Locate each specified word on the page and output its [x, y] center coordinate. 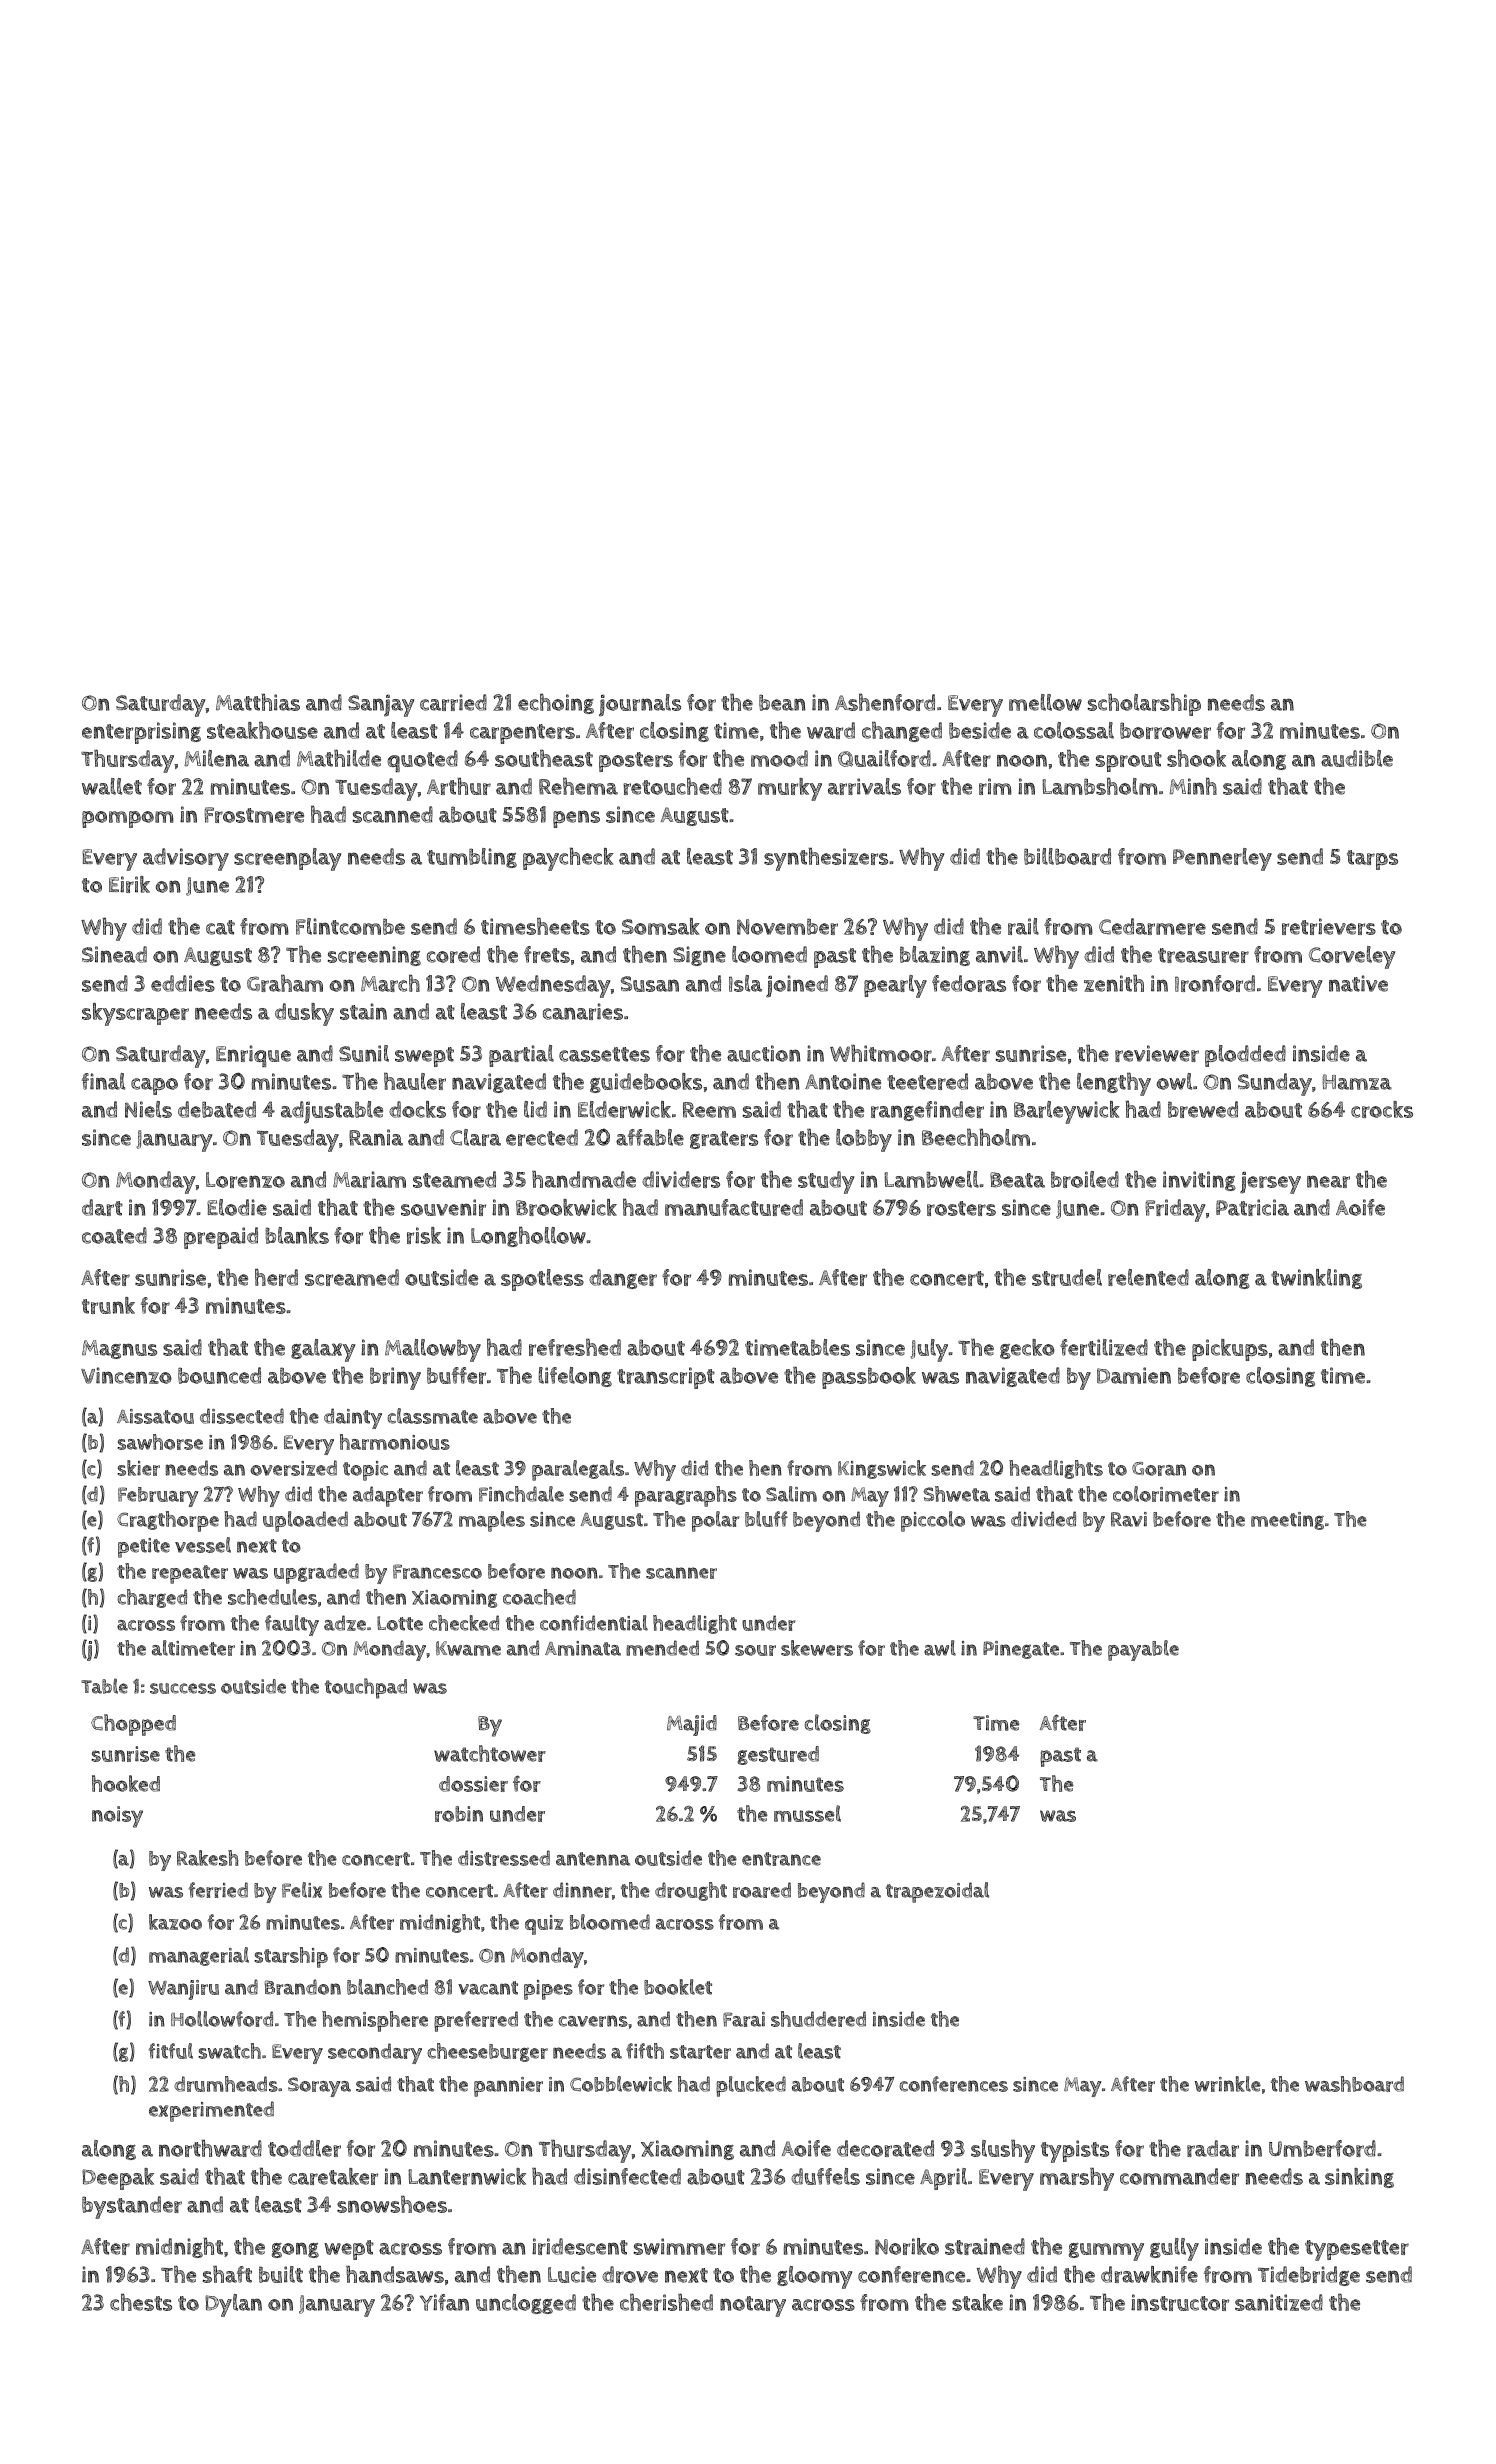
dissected [242, 1416]
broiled [1085, 1179]
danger [623, 1279]
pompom [128, 819]
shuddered [818, 2019]
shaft [227, 2274]
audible [1357, 758]
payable [1143, 1650]
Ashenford [885, 702]
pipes [548, 1990]
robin [459, 1814]
